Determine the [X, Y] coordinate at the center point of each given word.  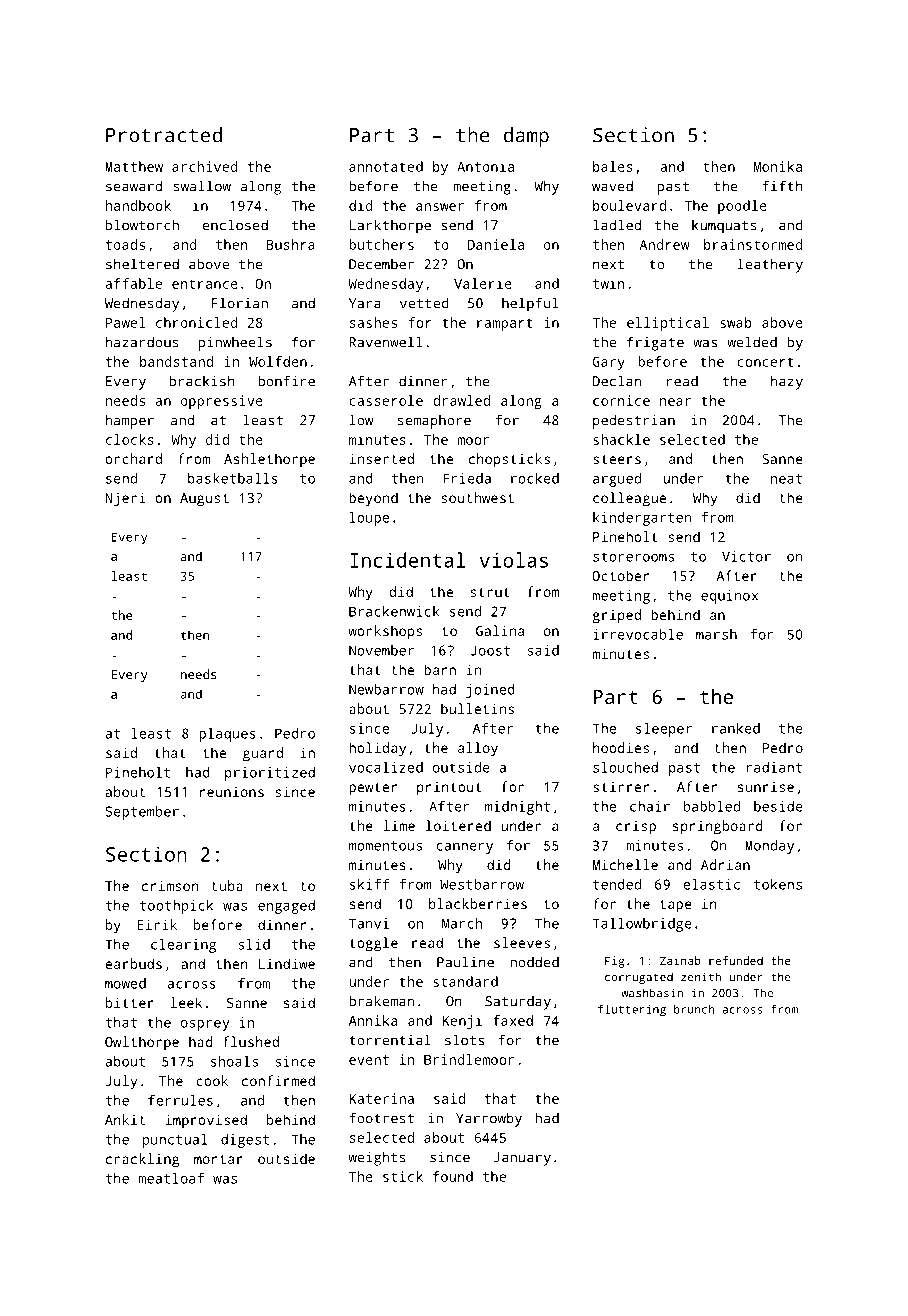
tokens [778, 884]
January [522, 1159]
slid [254, 944]
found [453, 1176]
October [620, 575]
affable [133, 283]
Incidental [408, 560]
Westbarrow [482, 884]
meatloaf [171, 1178]
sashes [373, 322]
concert [765, 362]
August [204, 500]
